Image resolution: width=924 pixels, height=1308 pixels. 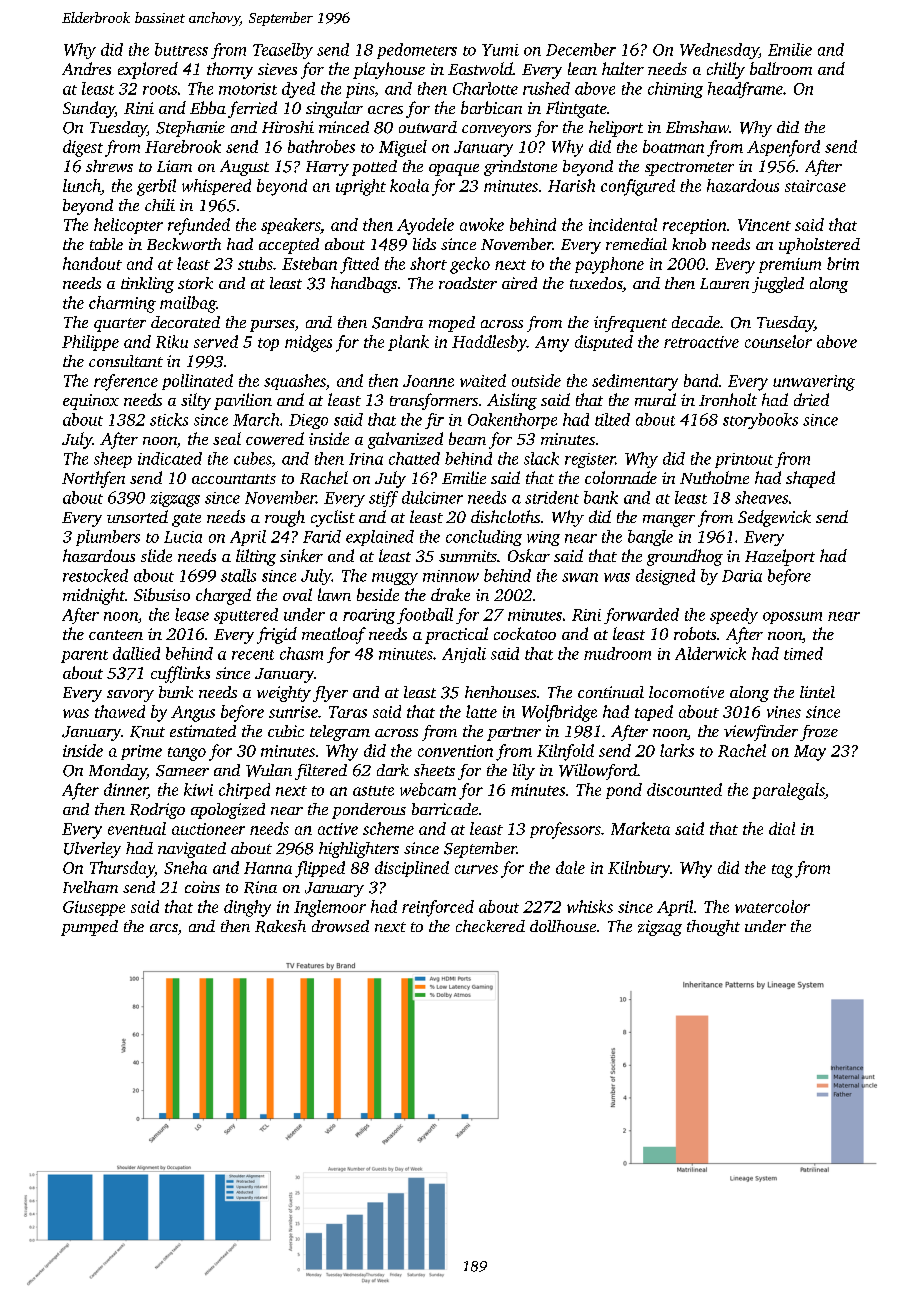 What do you see at coordinates (434, 421) in the screenshot?
I see `fir` at bounding box center [434, 421].
